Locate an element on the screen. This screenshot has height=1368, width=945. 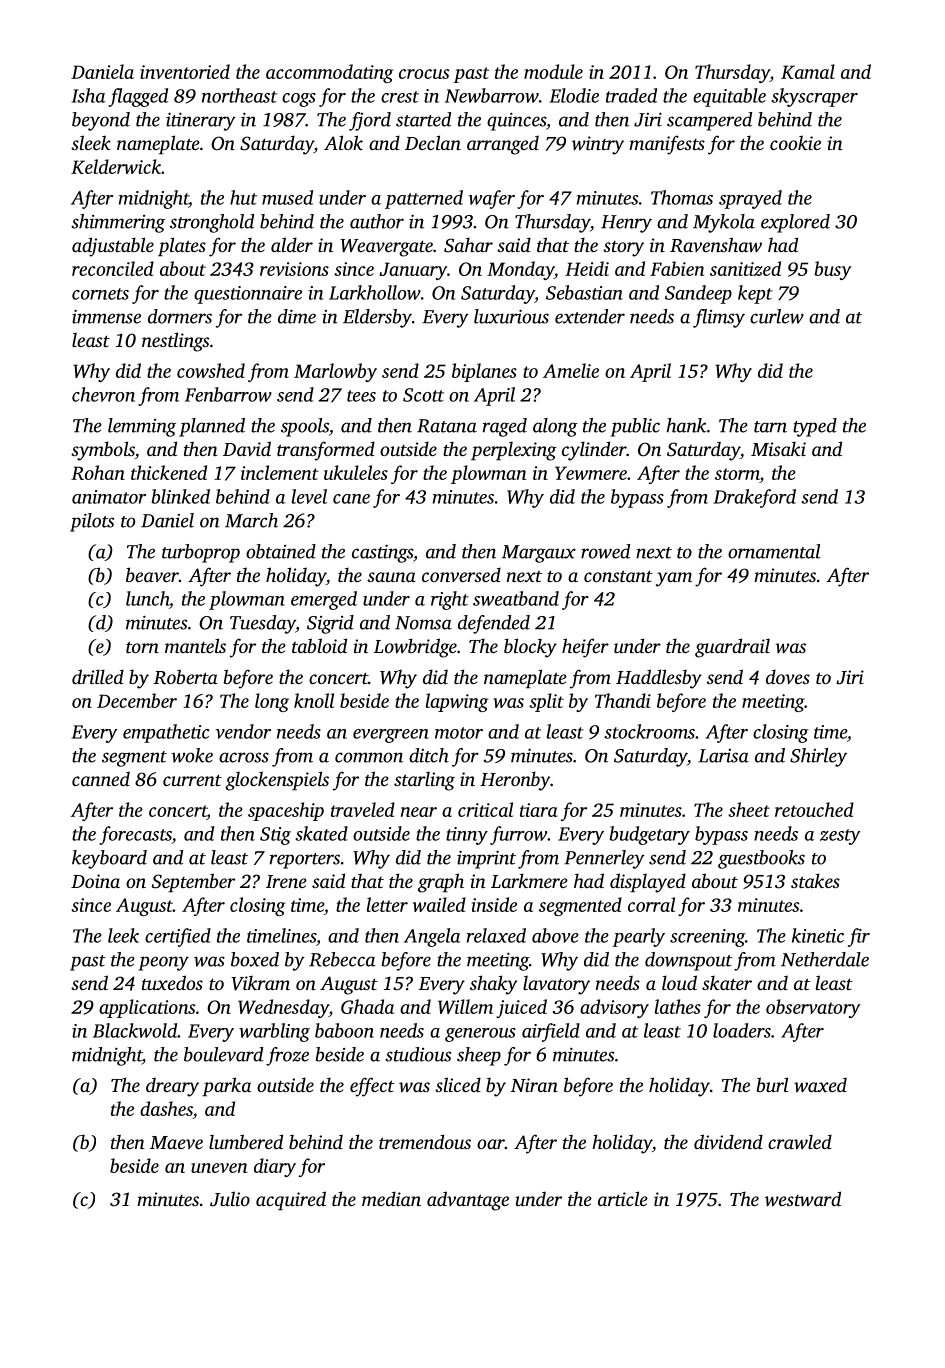
traded is located at coordinates (631, 95).
